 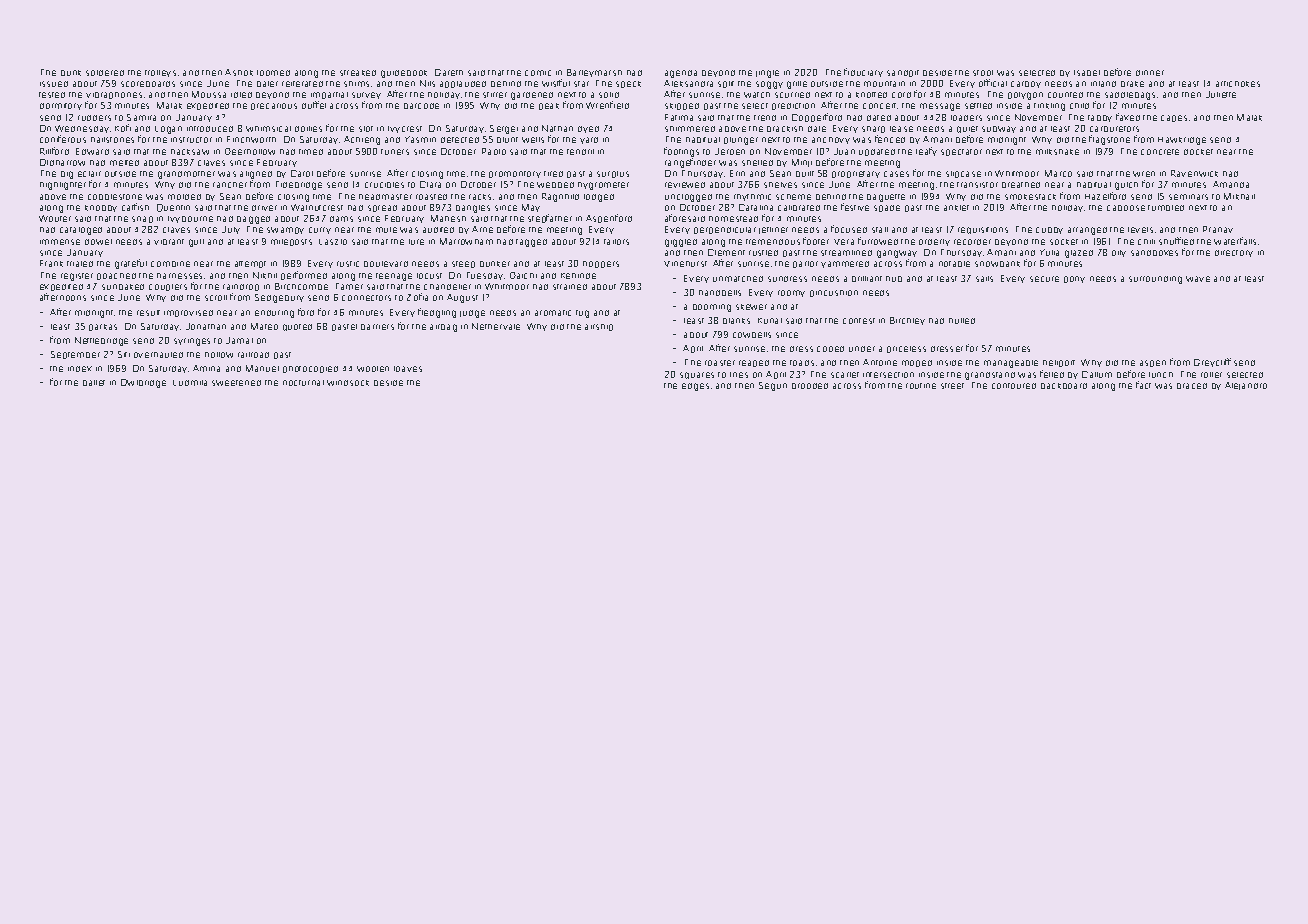 I want to click on Nethervale, so click(x=496, y=326).
